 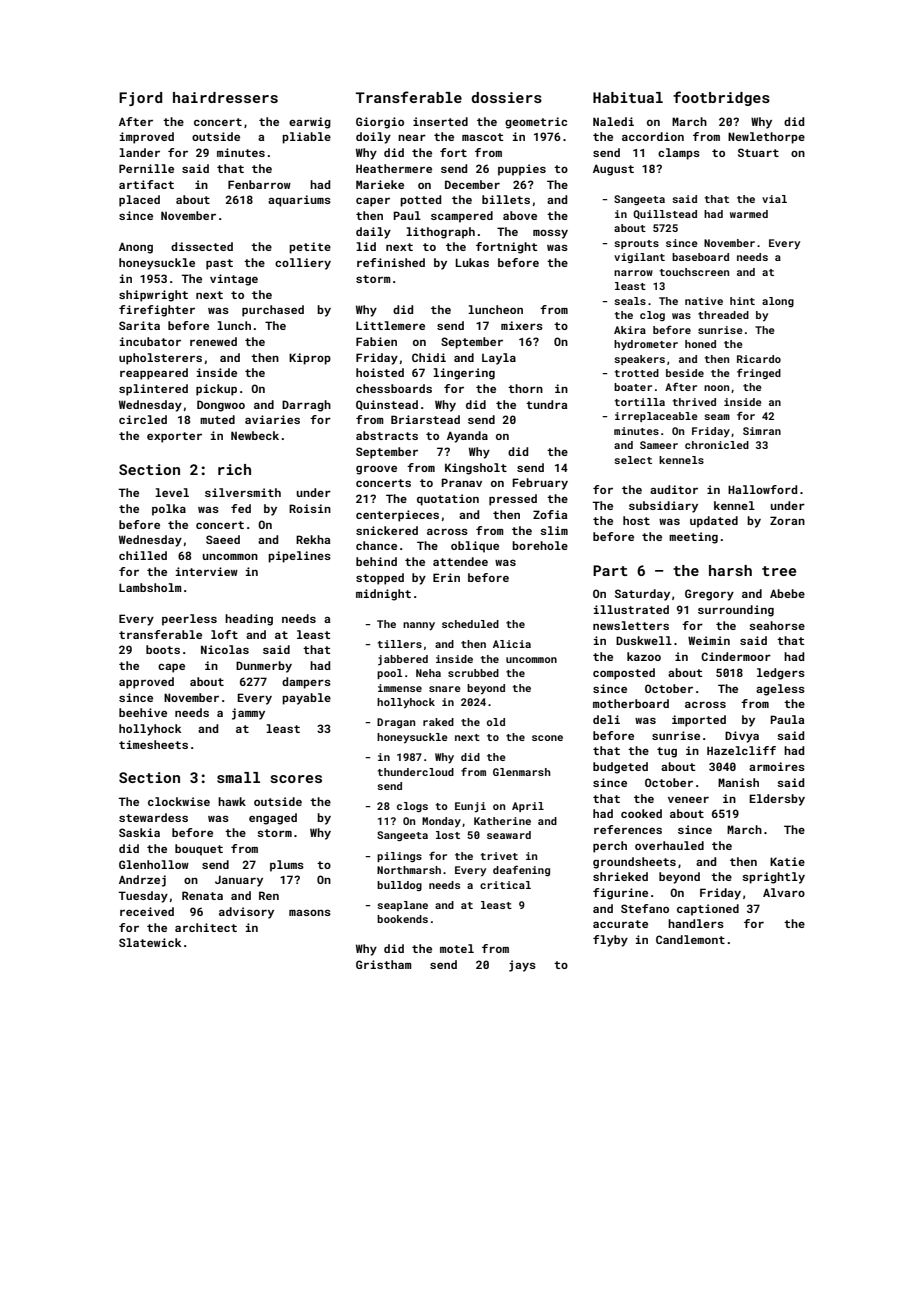 What do you see at coordinates (153, 817) in the page?
I see `stewardess` at bounding box center [153, 817].
